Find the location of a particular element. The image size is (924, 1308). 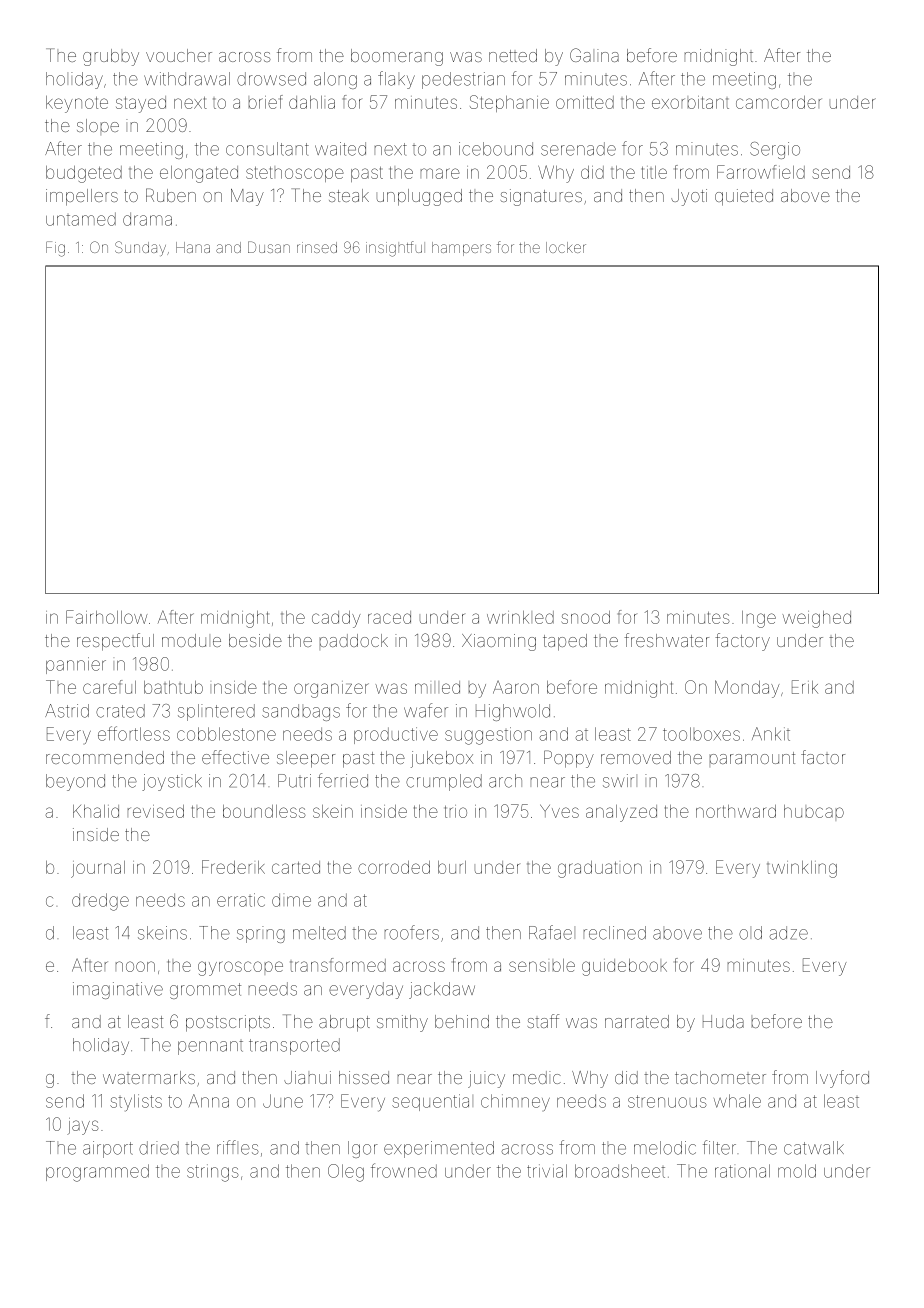

pedestrian is located at coordinates (463, 80).
